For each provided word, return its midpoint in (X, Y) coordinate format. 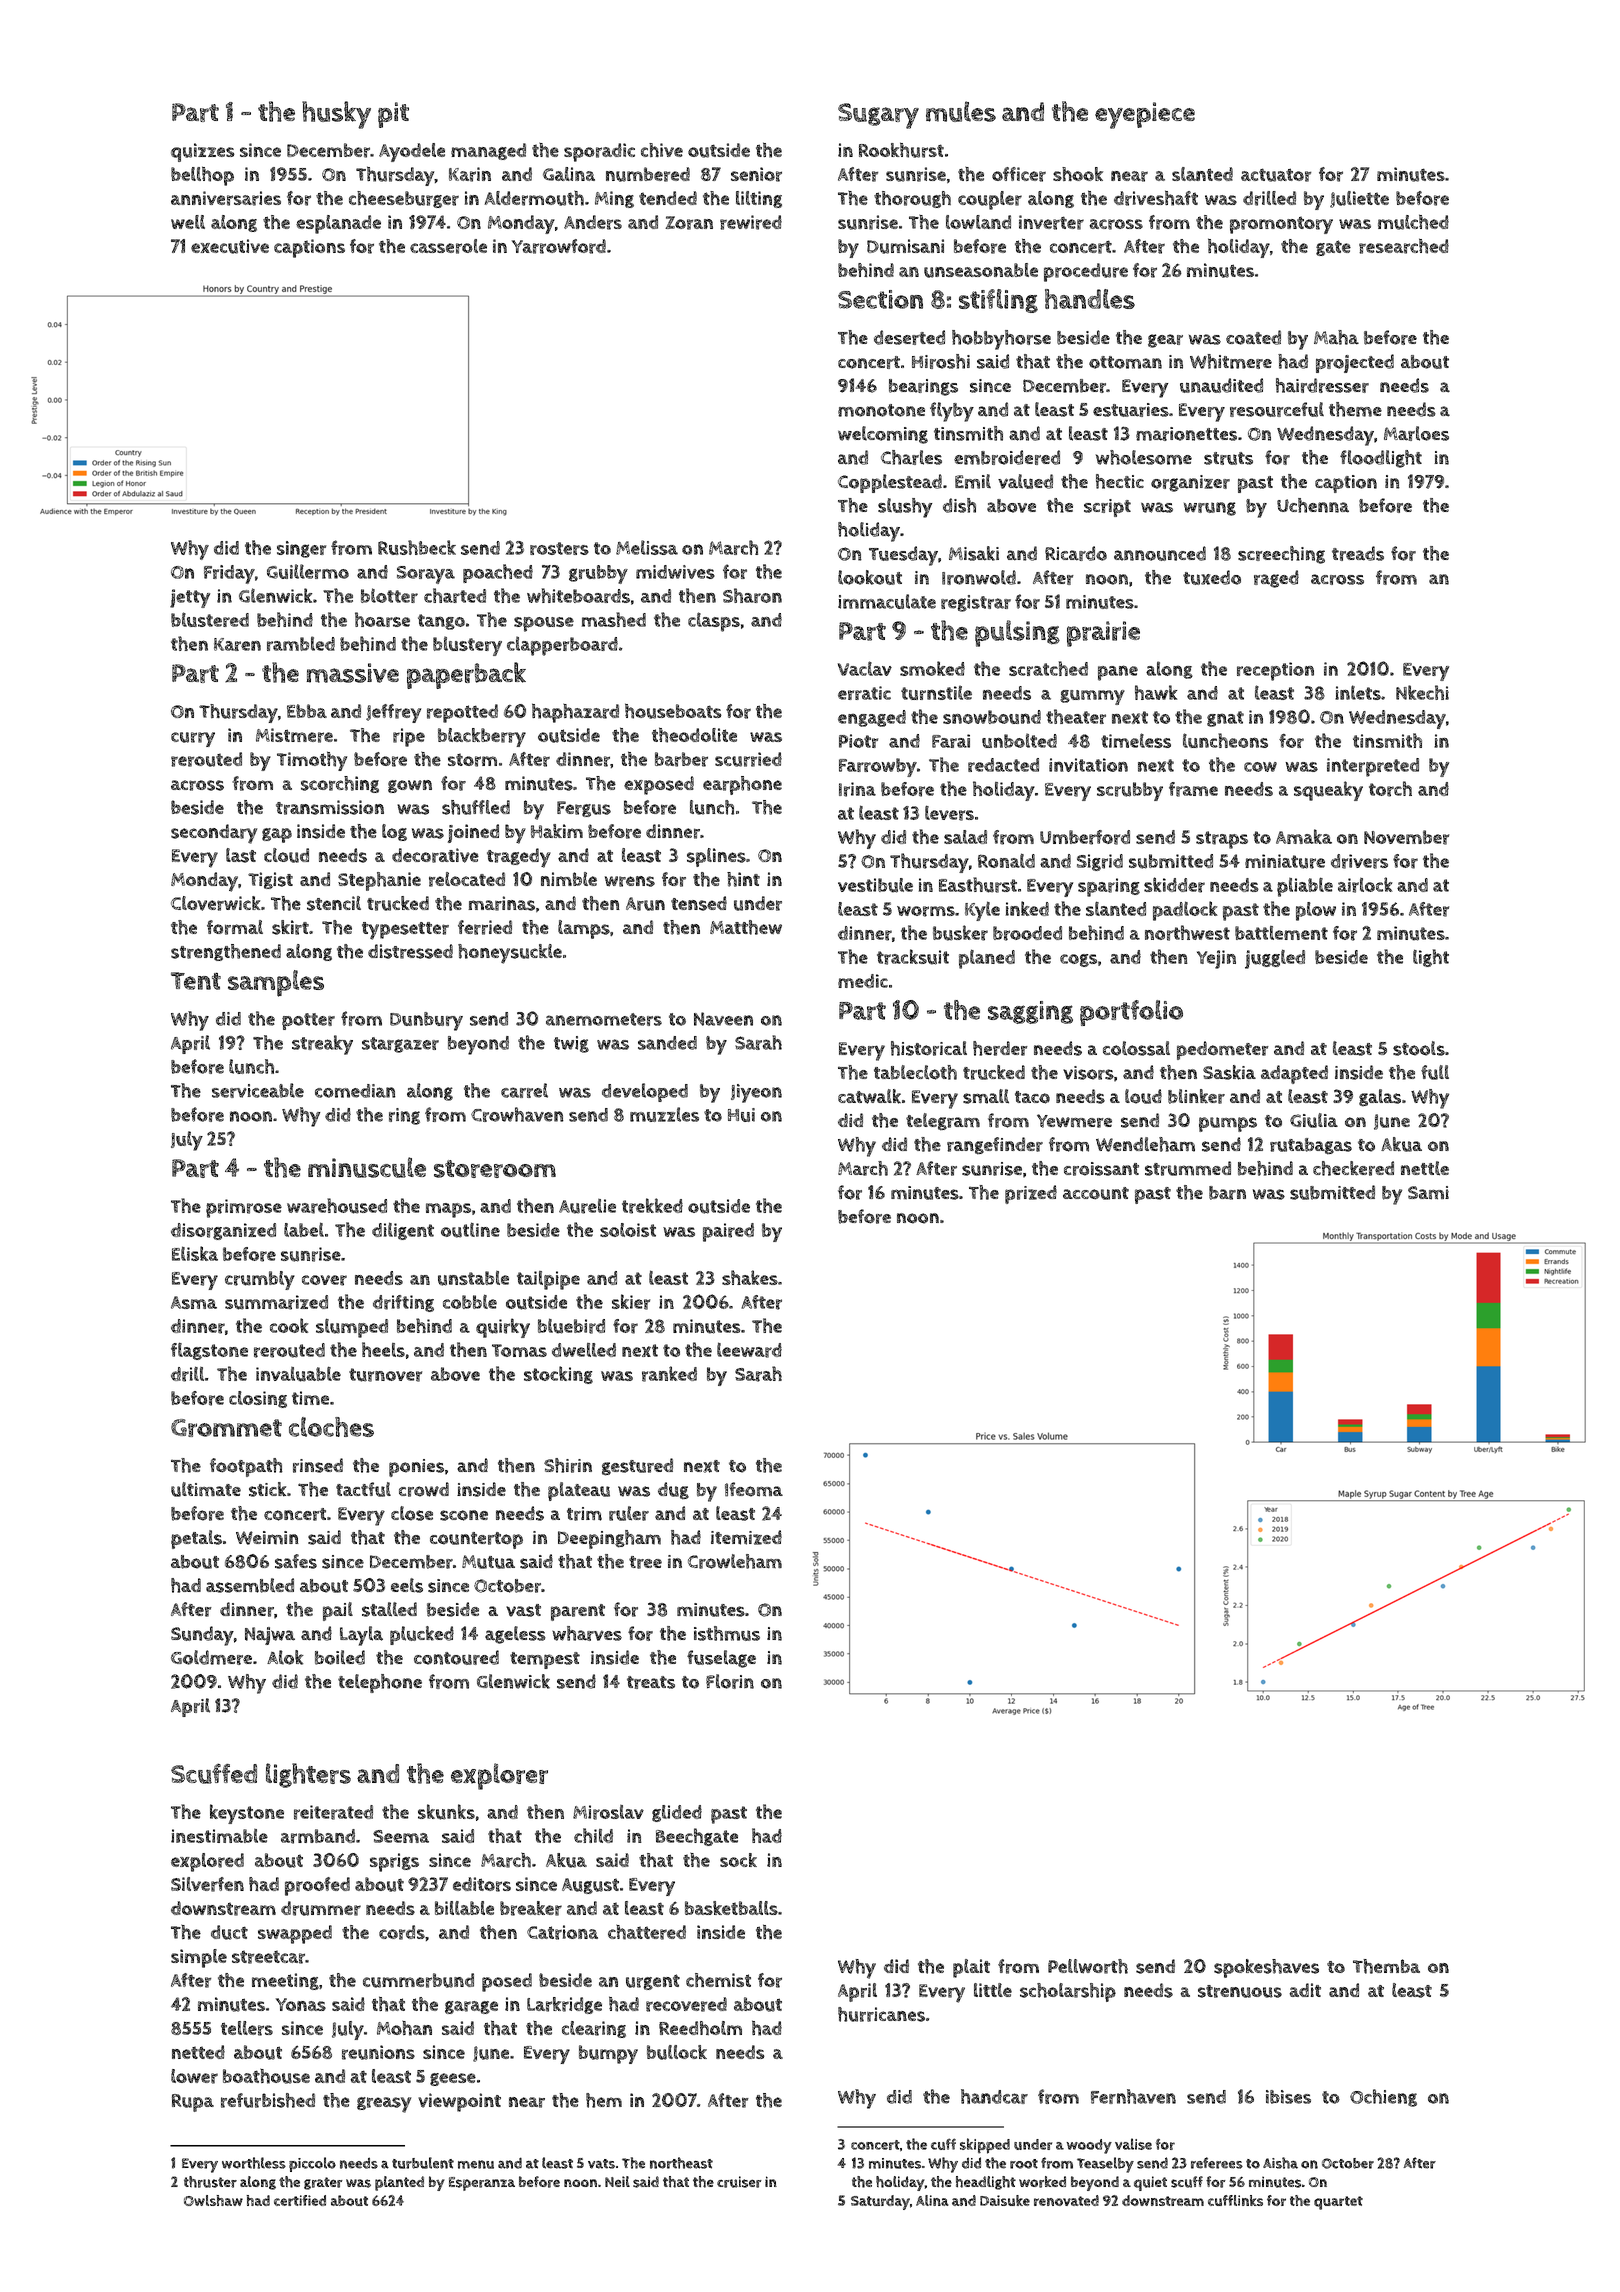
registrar (976, 603)
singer (301, 549)
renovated (1066, 2200)
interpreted (1373, 767)
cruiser (739, 2182)
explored (207, 1862)
